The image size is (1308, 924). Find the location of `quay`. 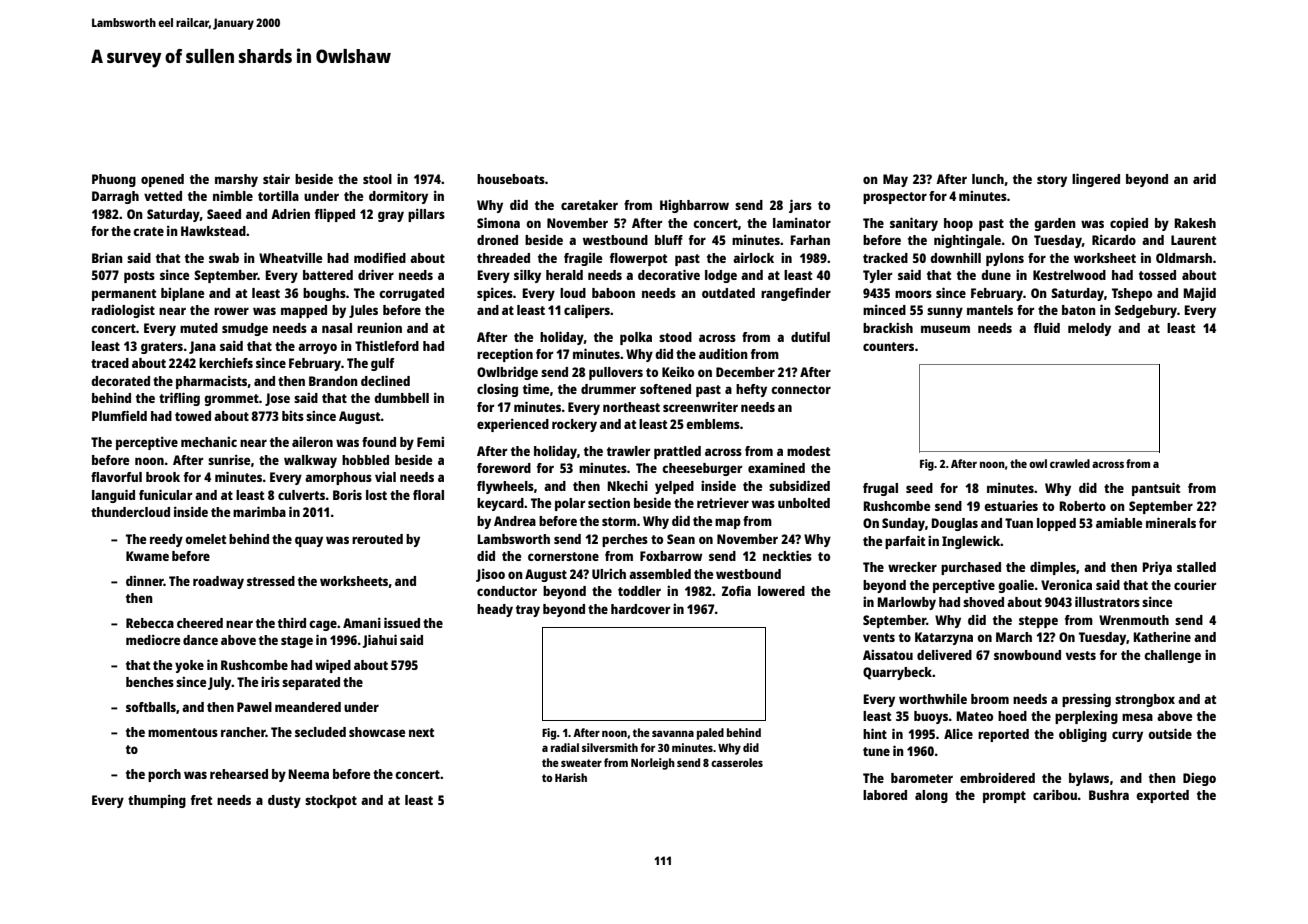

quay is located at coordinates (309, 541).
